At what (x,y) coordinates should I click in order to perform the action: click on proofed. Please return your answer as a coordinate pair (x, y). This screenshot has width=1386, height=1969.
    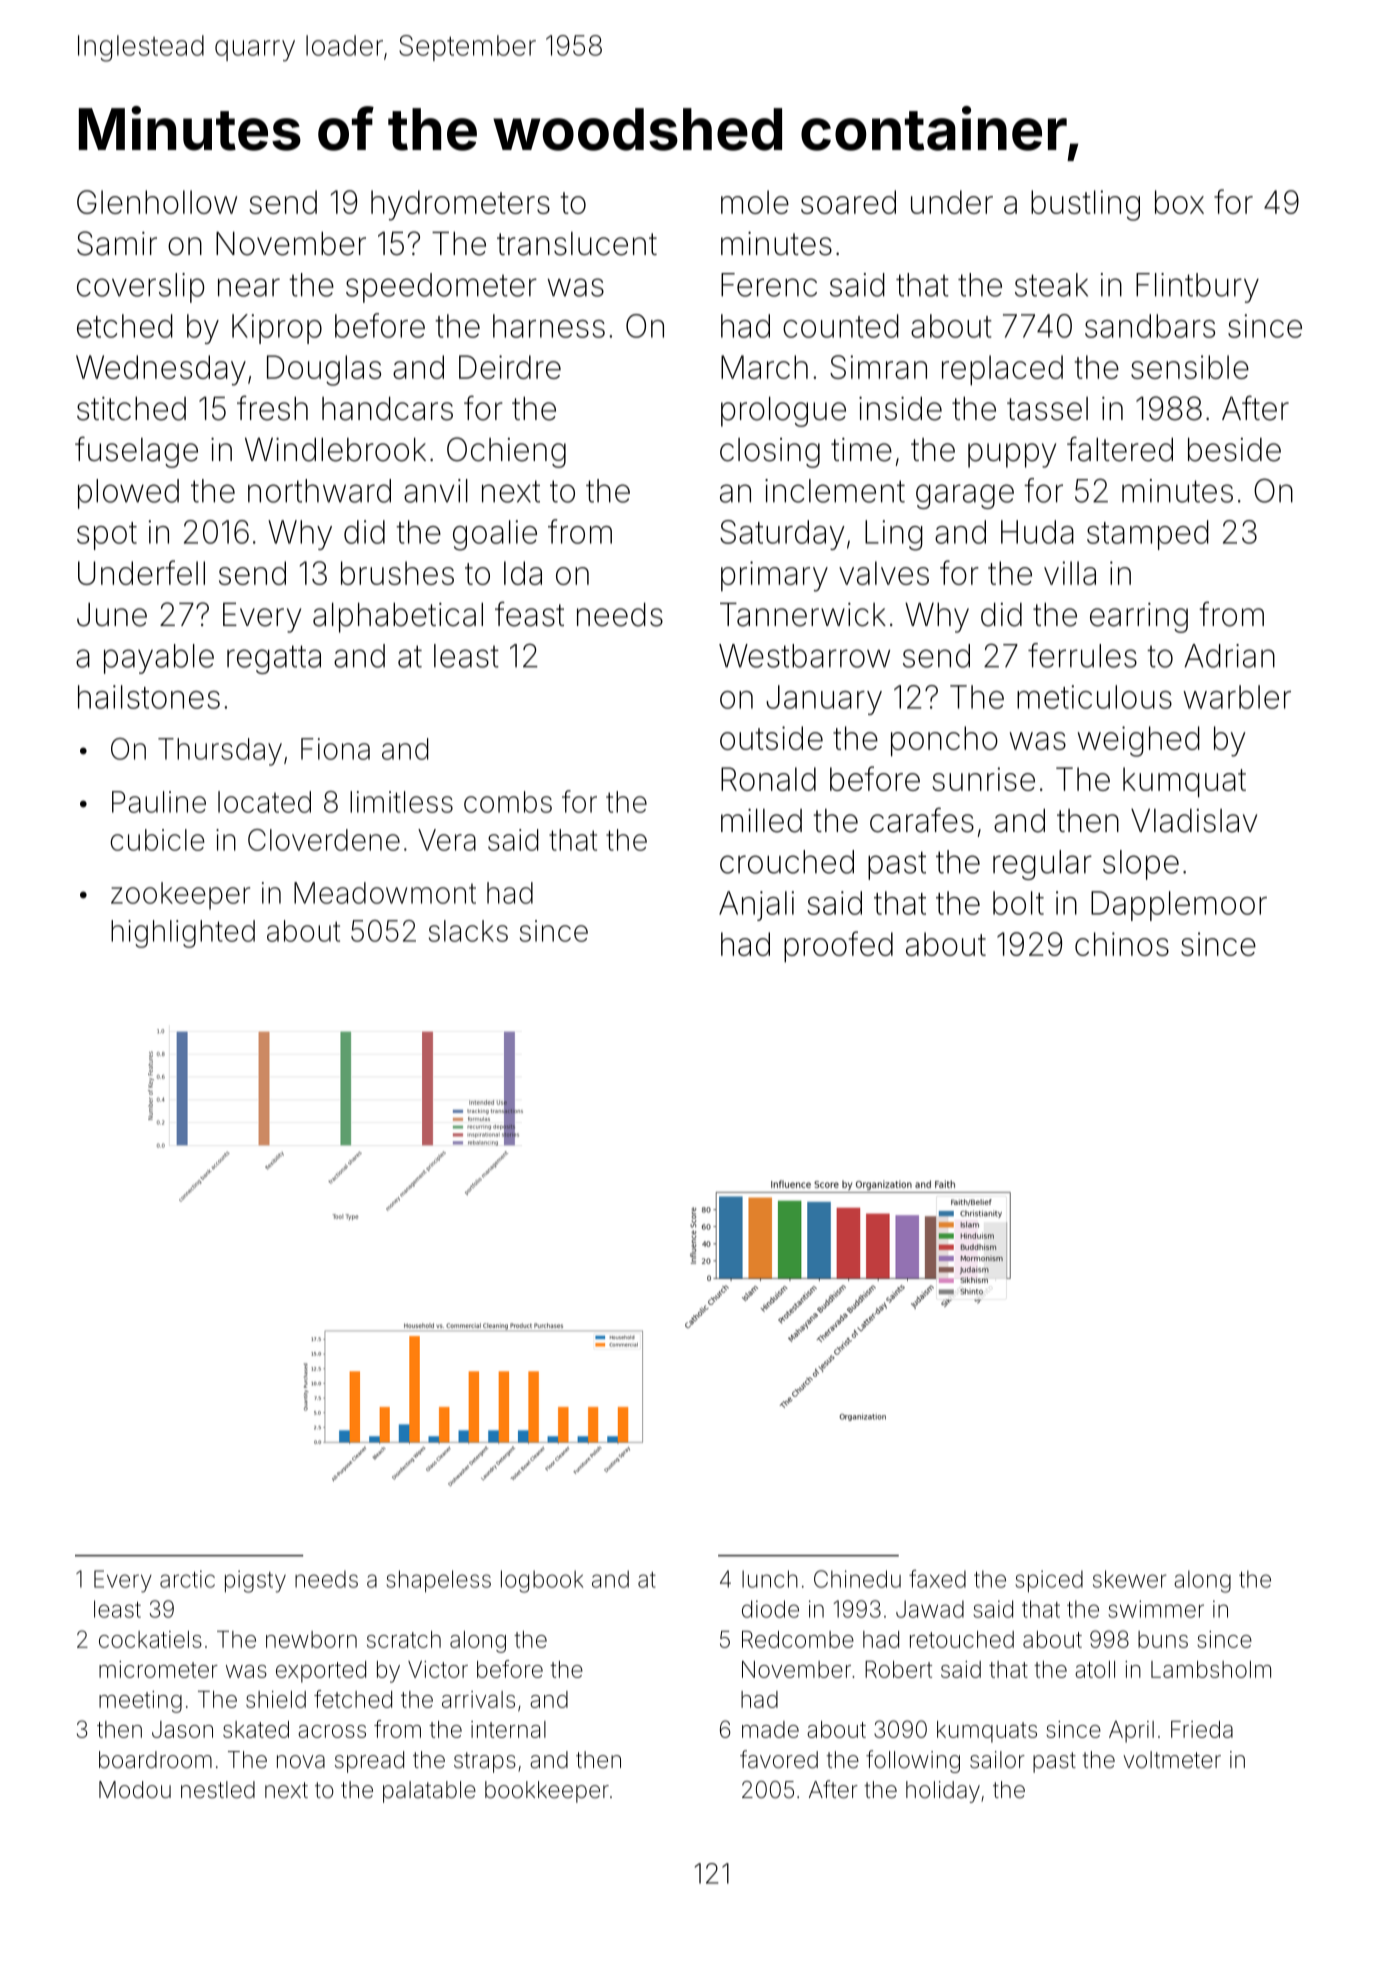
    Looking at the image, I should click on (838, 947).
